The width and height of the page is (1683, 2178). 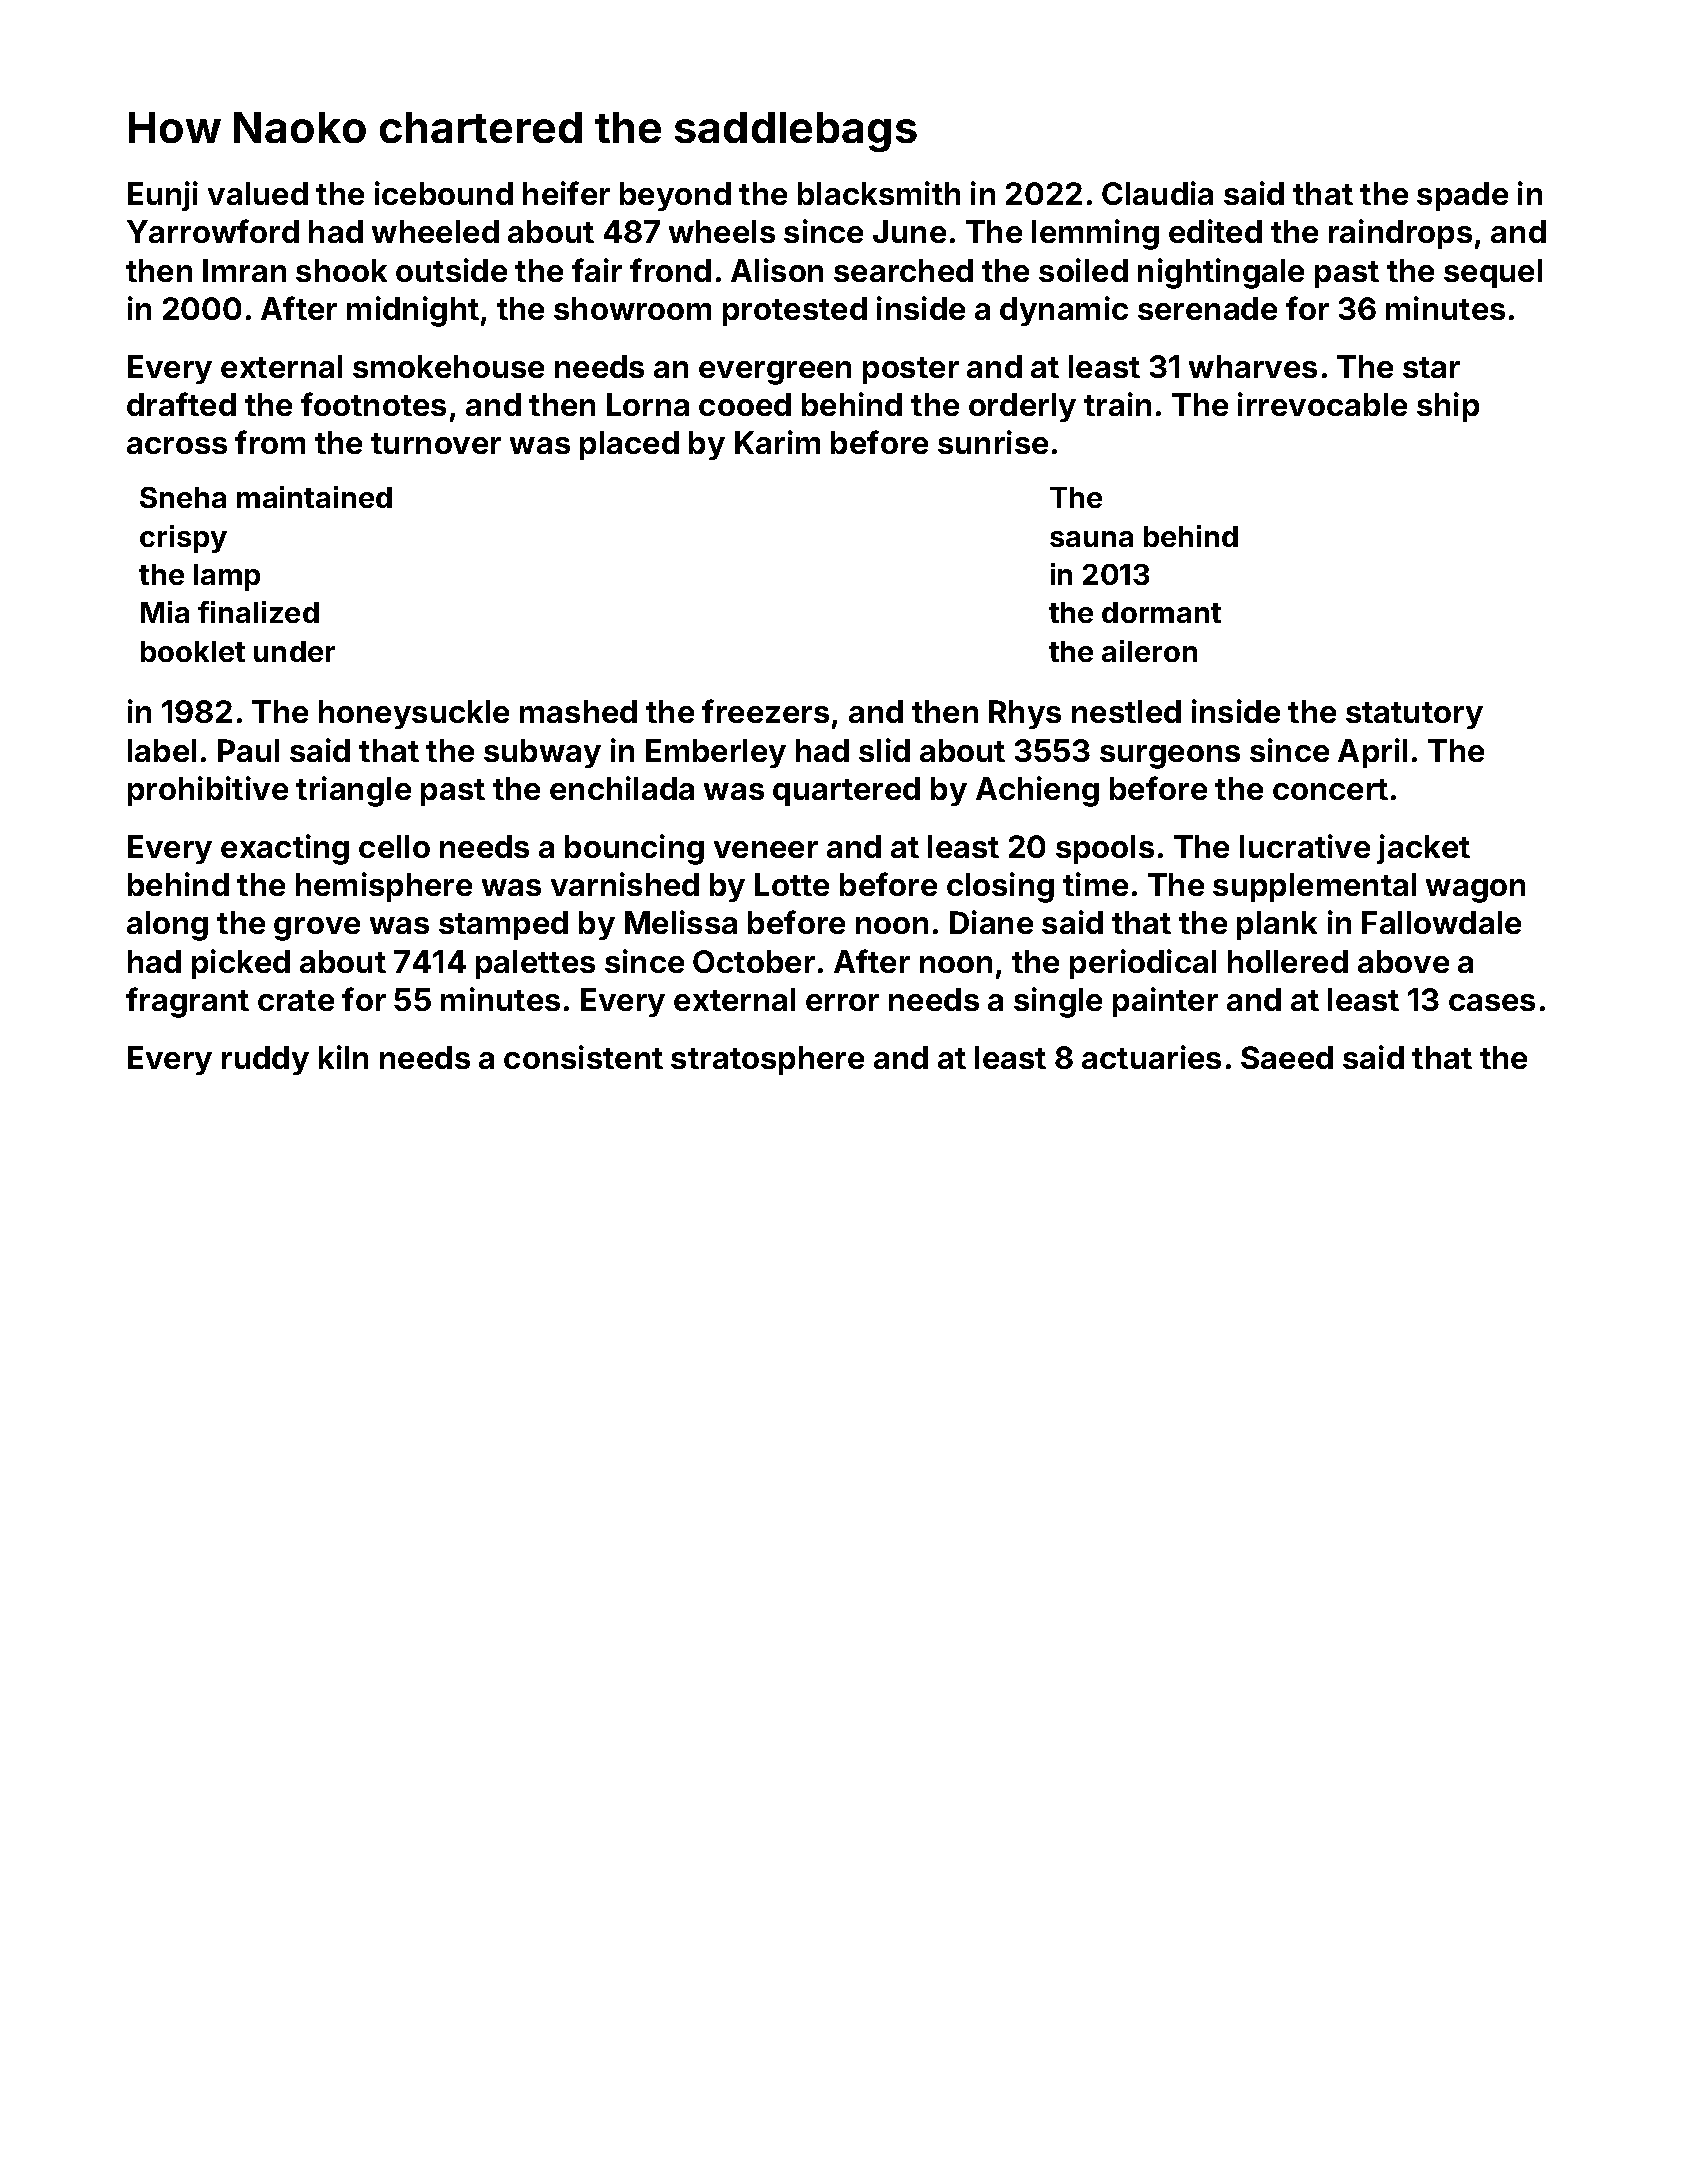 What do you see at coordinates (777, 442) in the page?
I see `Karim` at bounding box center [777, 442].
